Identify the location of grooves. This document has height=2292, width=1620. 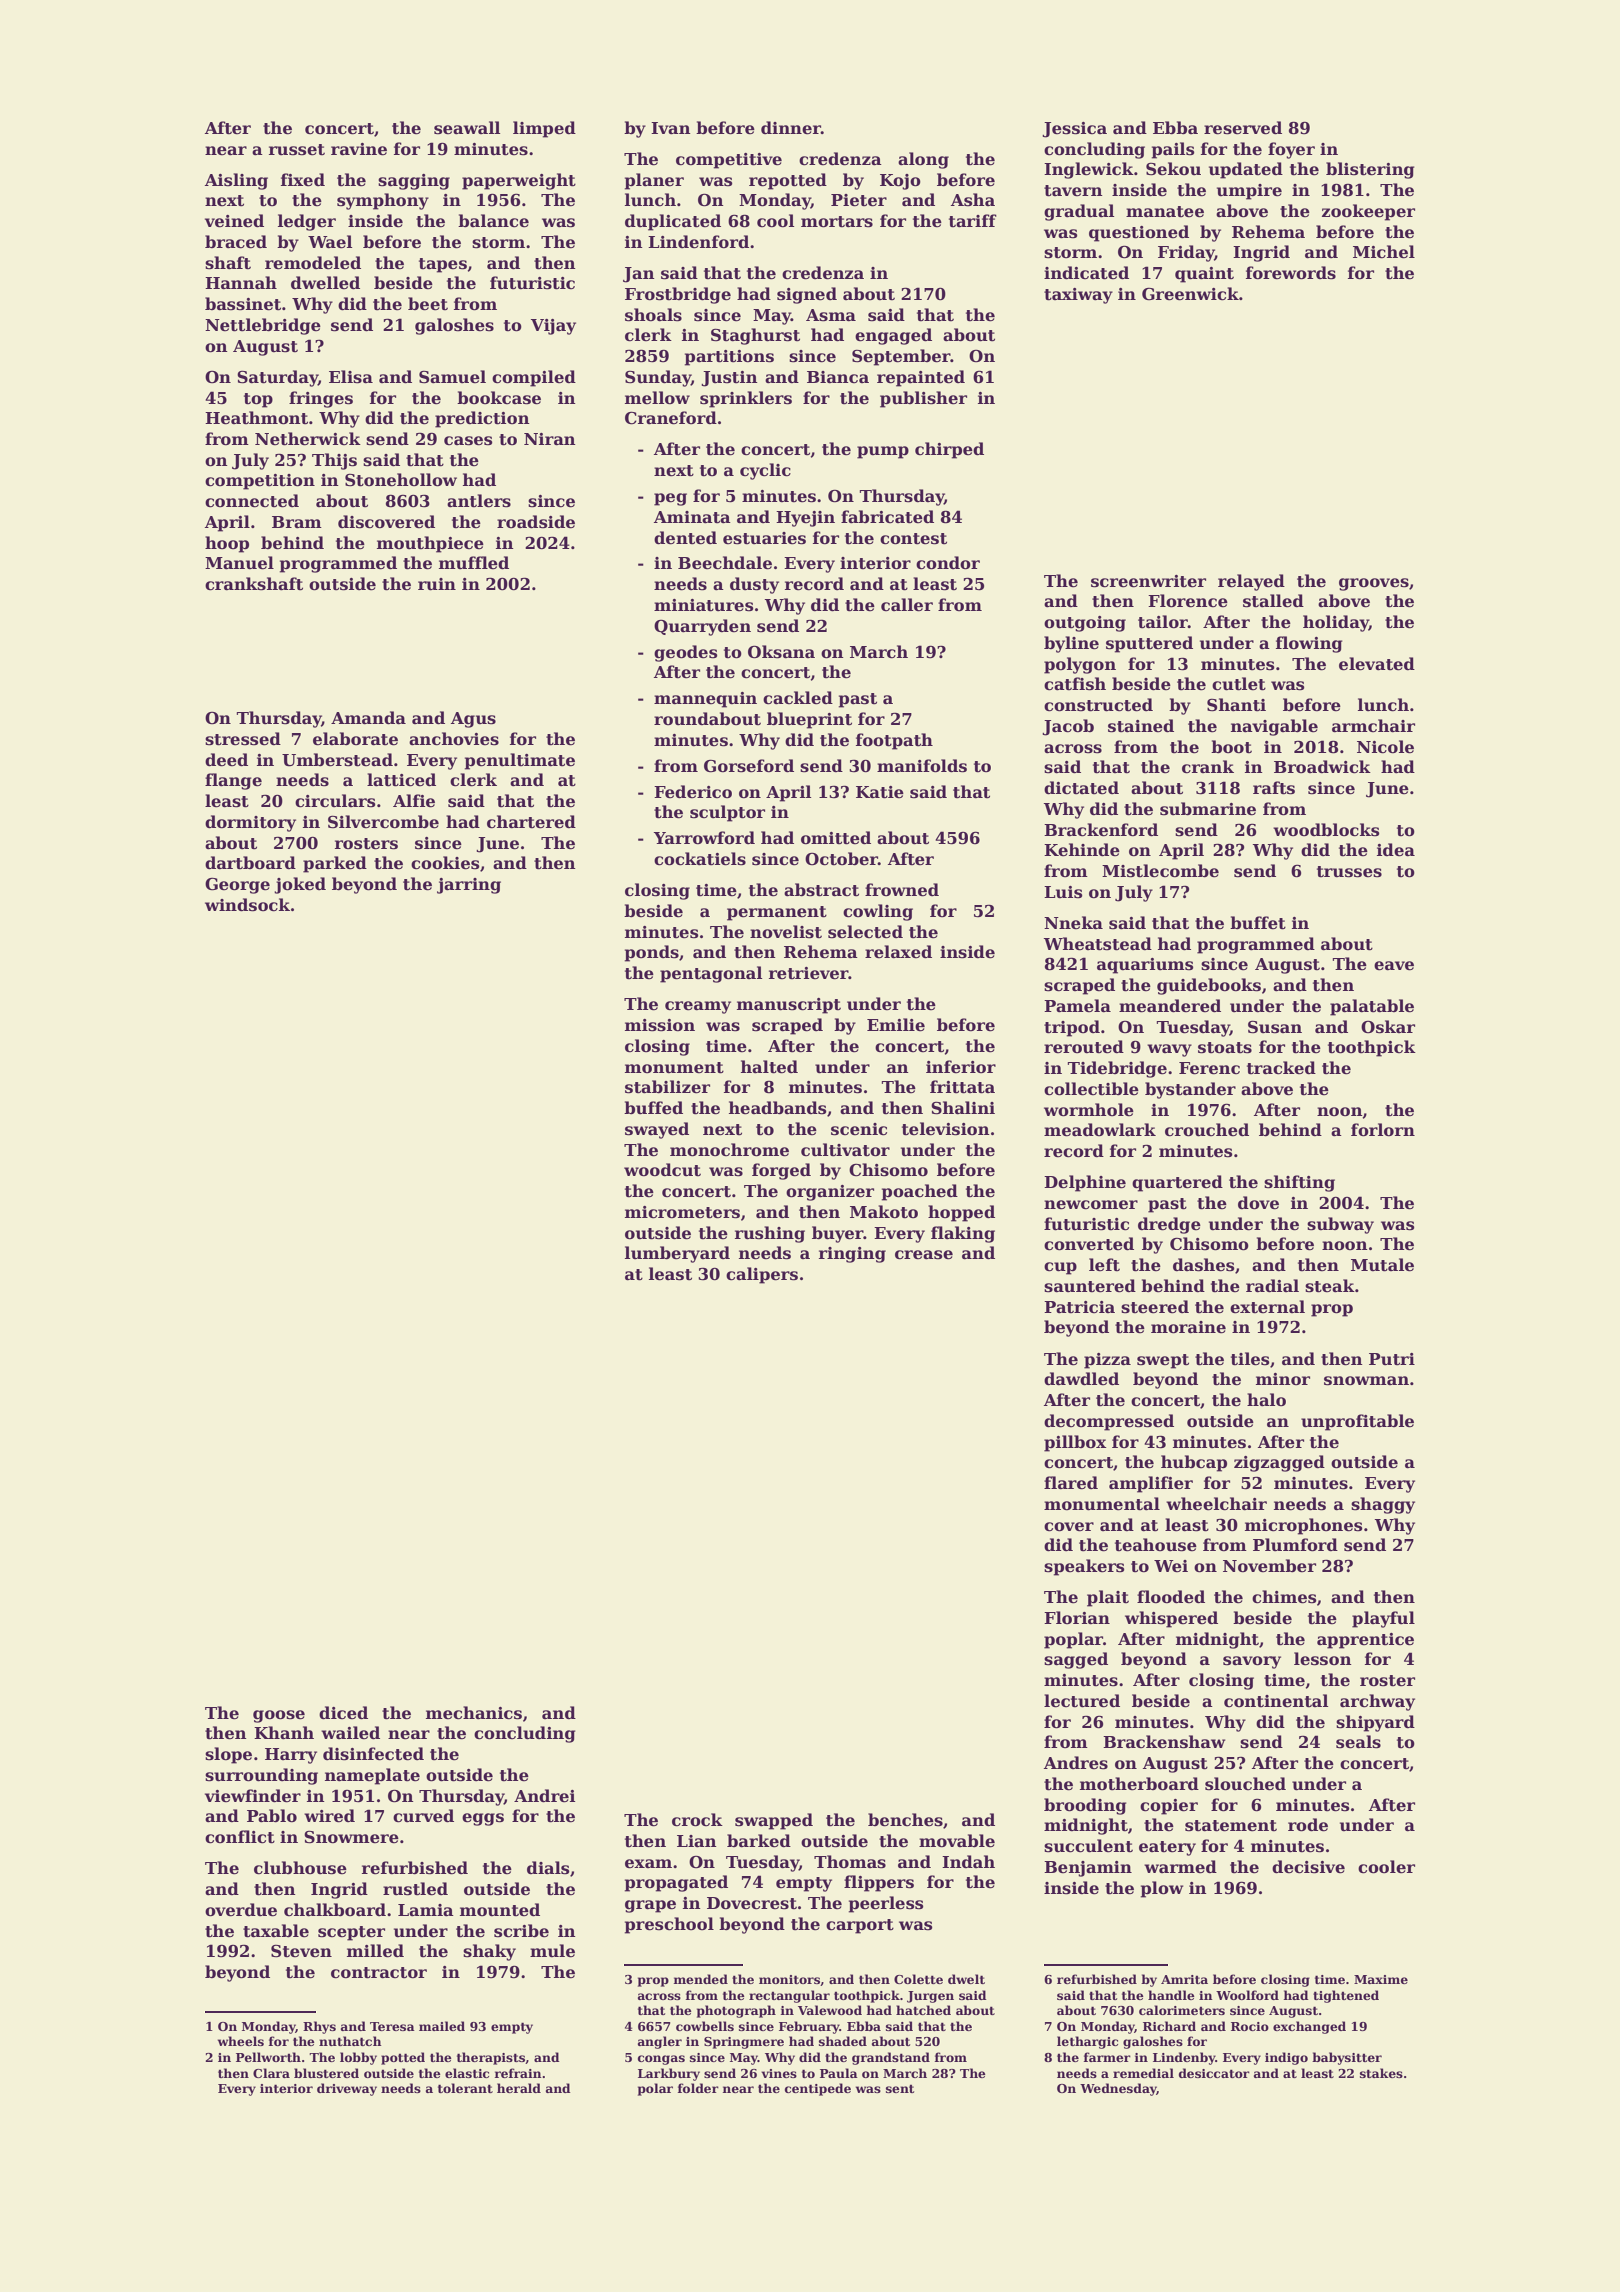
(1374, 584).
